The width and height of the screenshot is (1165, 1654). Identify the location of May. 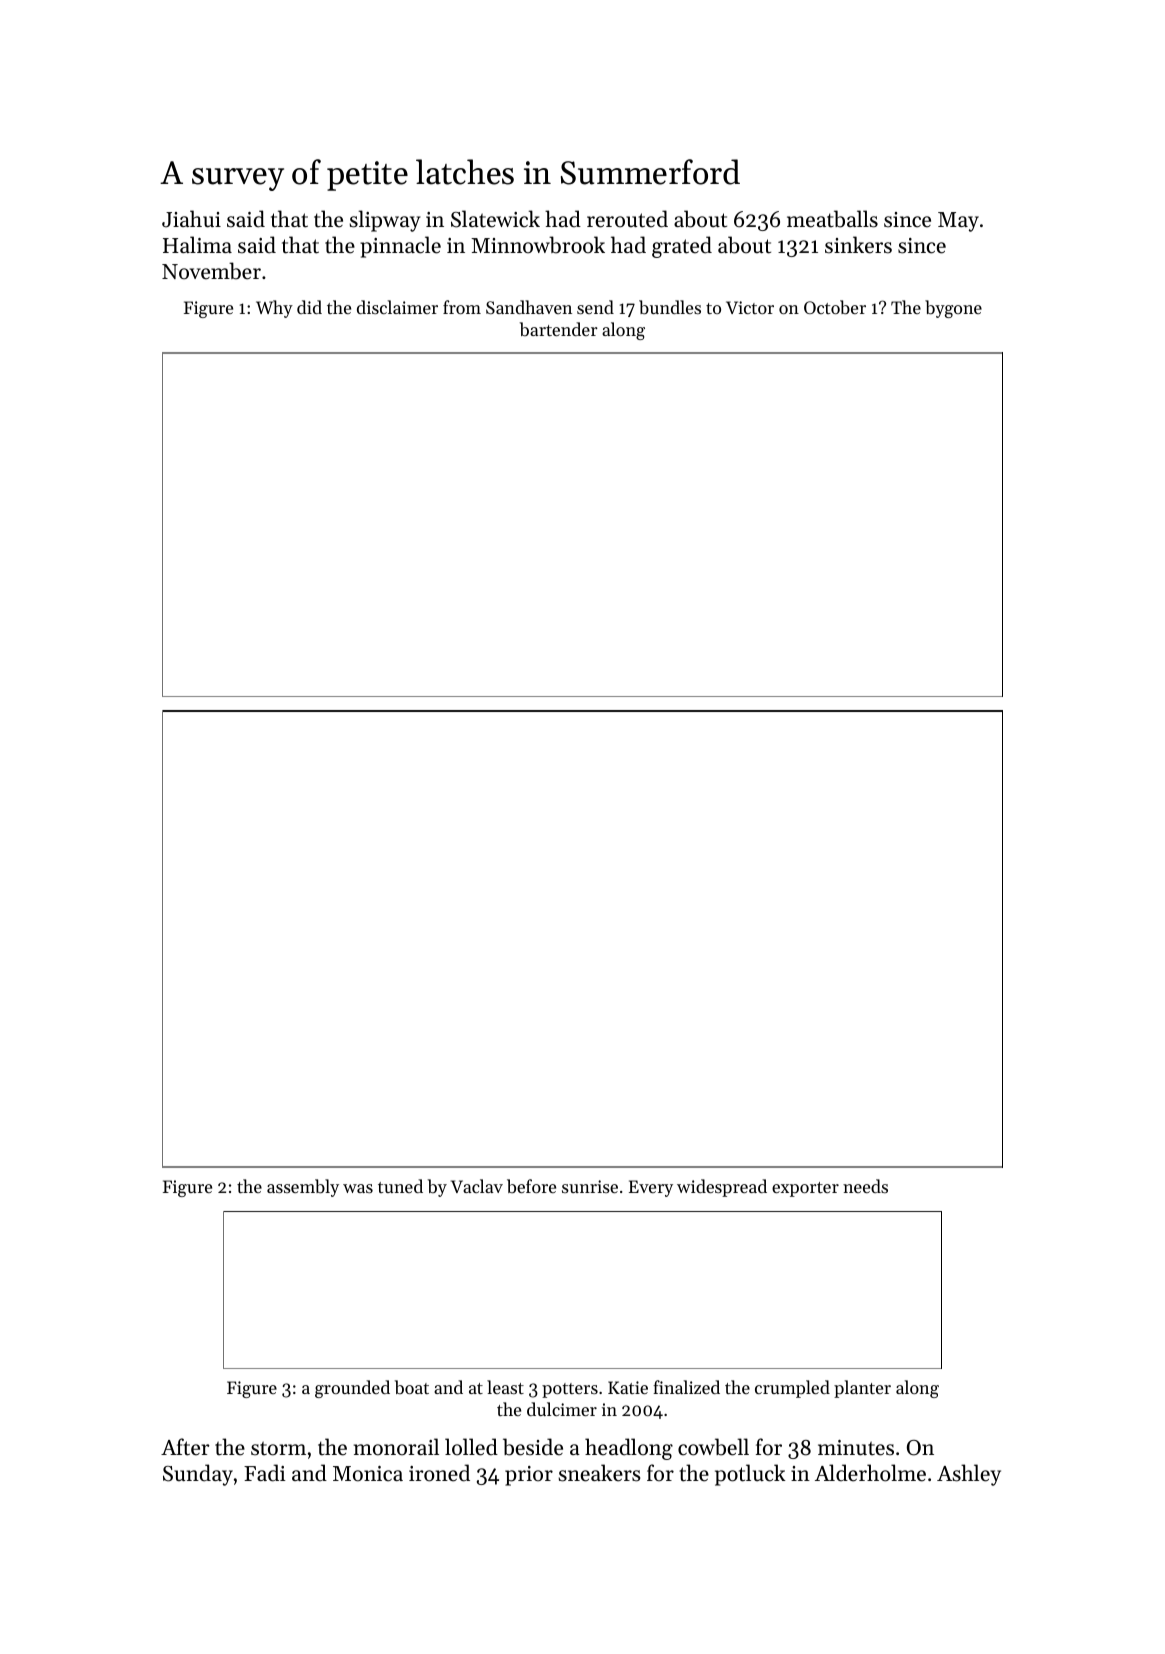
(958, 222).
